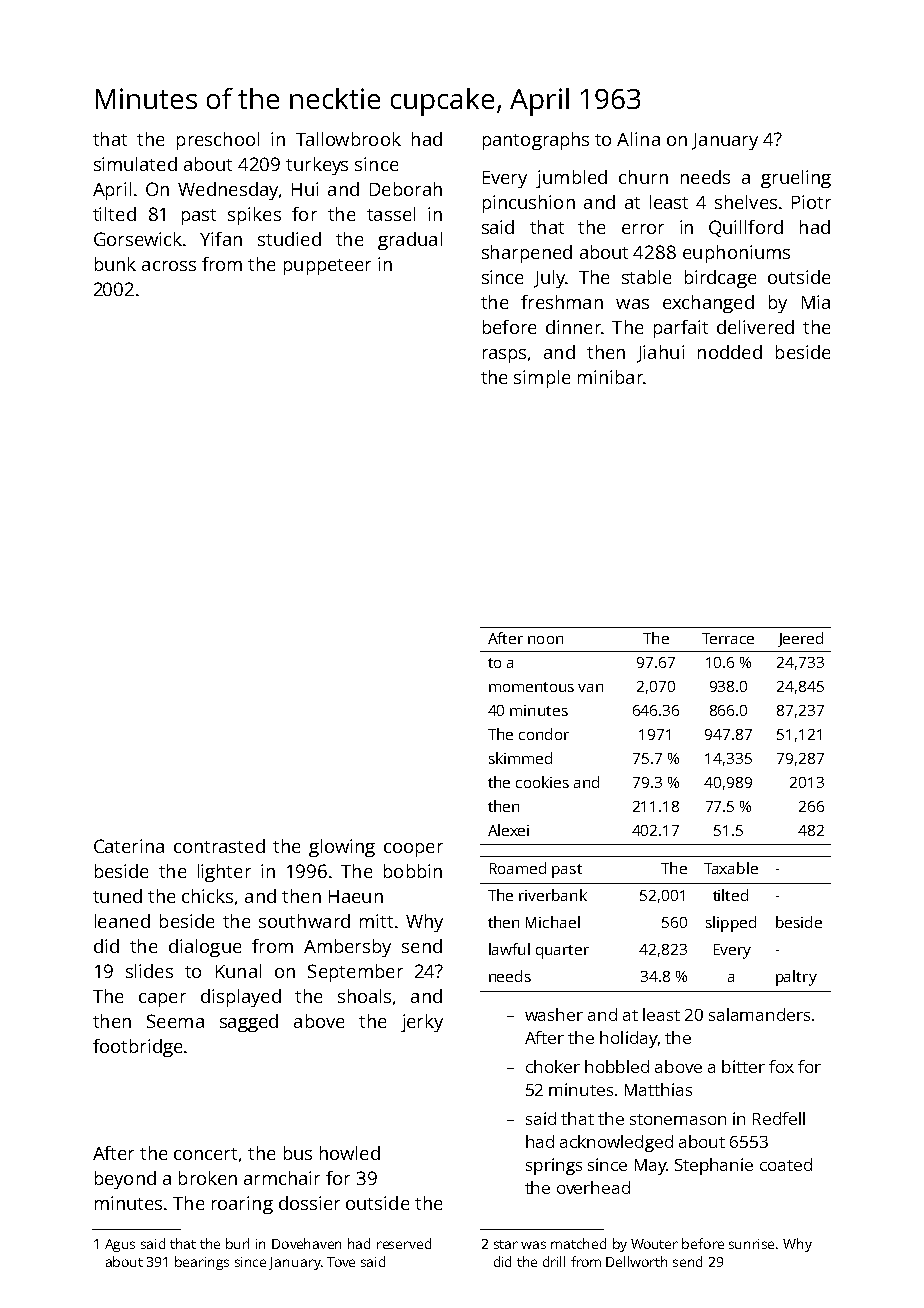 This screenshot has height=1308, width=924. Describe the element at coordinates (571, 179) in the screenshot. I see `jumbled` at that location.
